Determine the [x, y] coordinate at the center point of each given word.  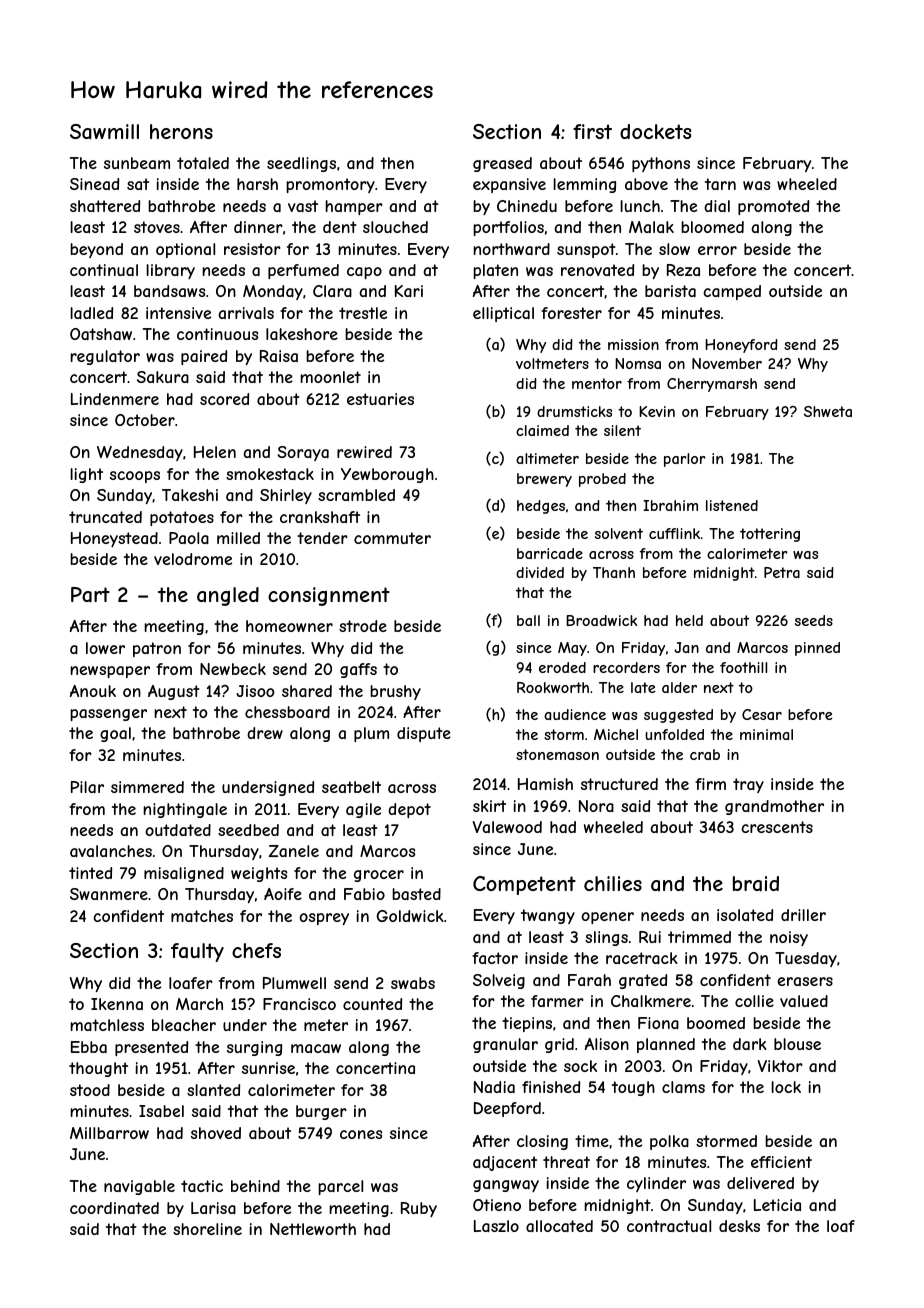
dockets [655, 131]
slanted [213, 1090]
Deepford [507, 1109]
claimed [542, 430]
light [86, 475]
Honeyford [741, 346]
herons [181, 131]
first [592, 131]
